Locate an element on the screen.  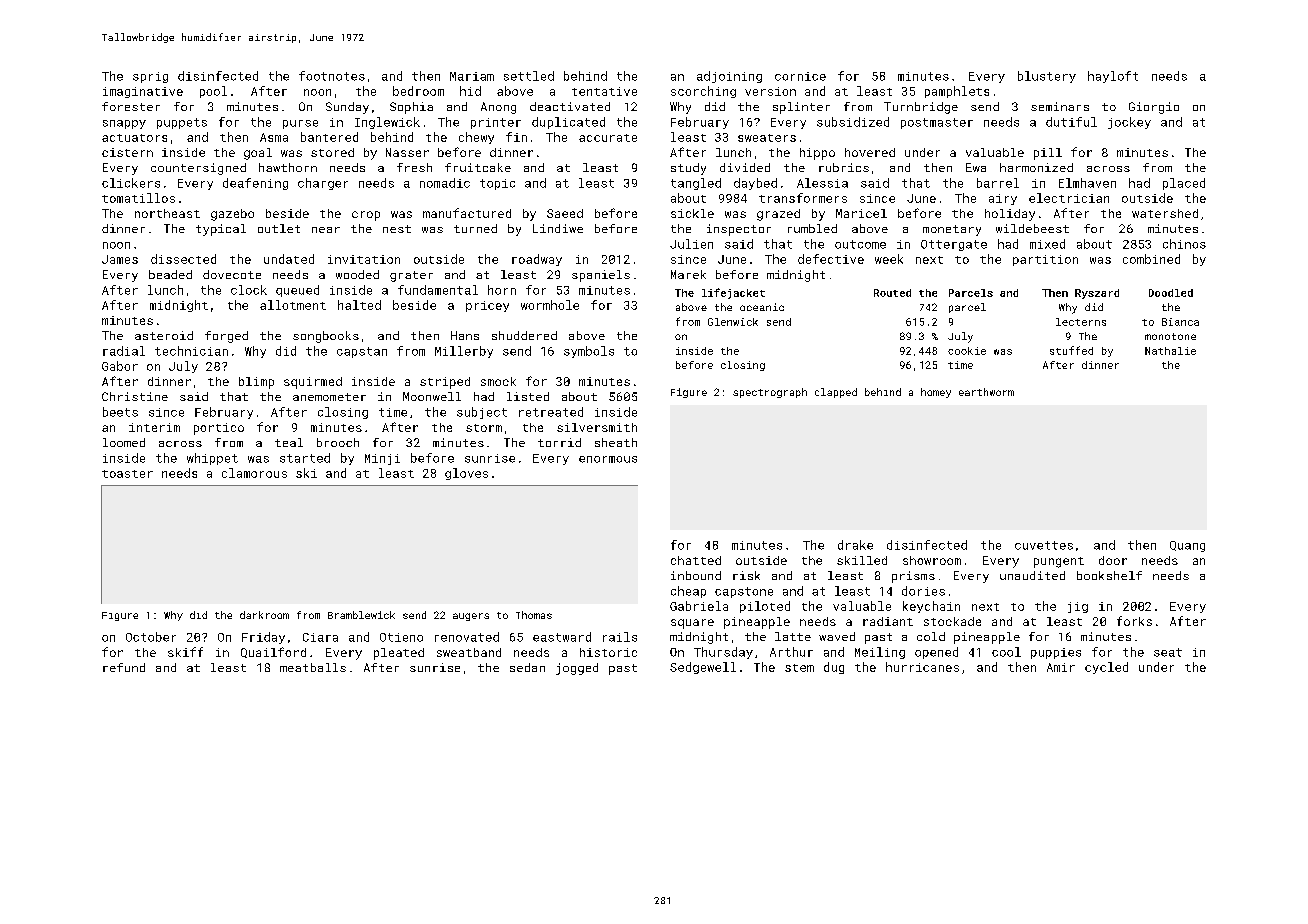
meatballs is located at coordinates (313, 667).
